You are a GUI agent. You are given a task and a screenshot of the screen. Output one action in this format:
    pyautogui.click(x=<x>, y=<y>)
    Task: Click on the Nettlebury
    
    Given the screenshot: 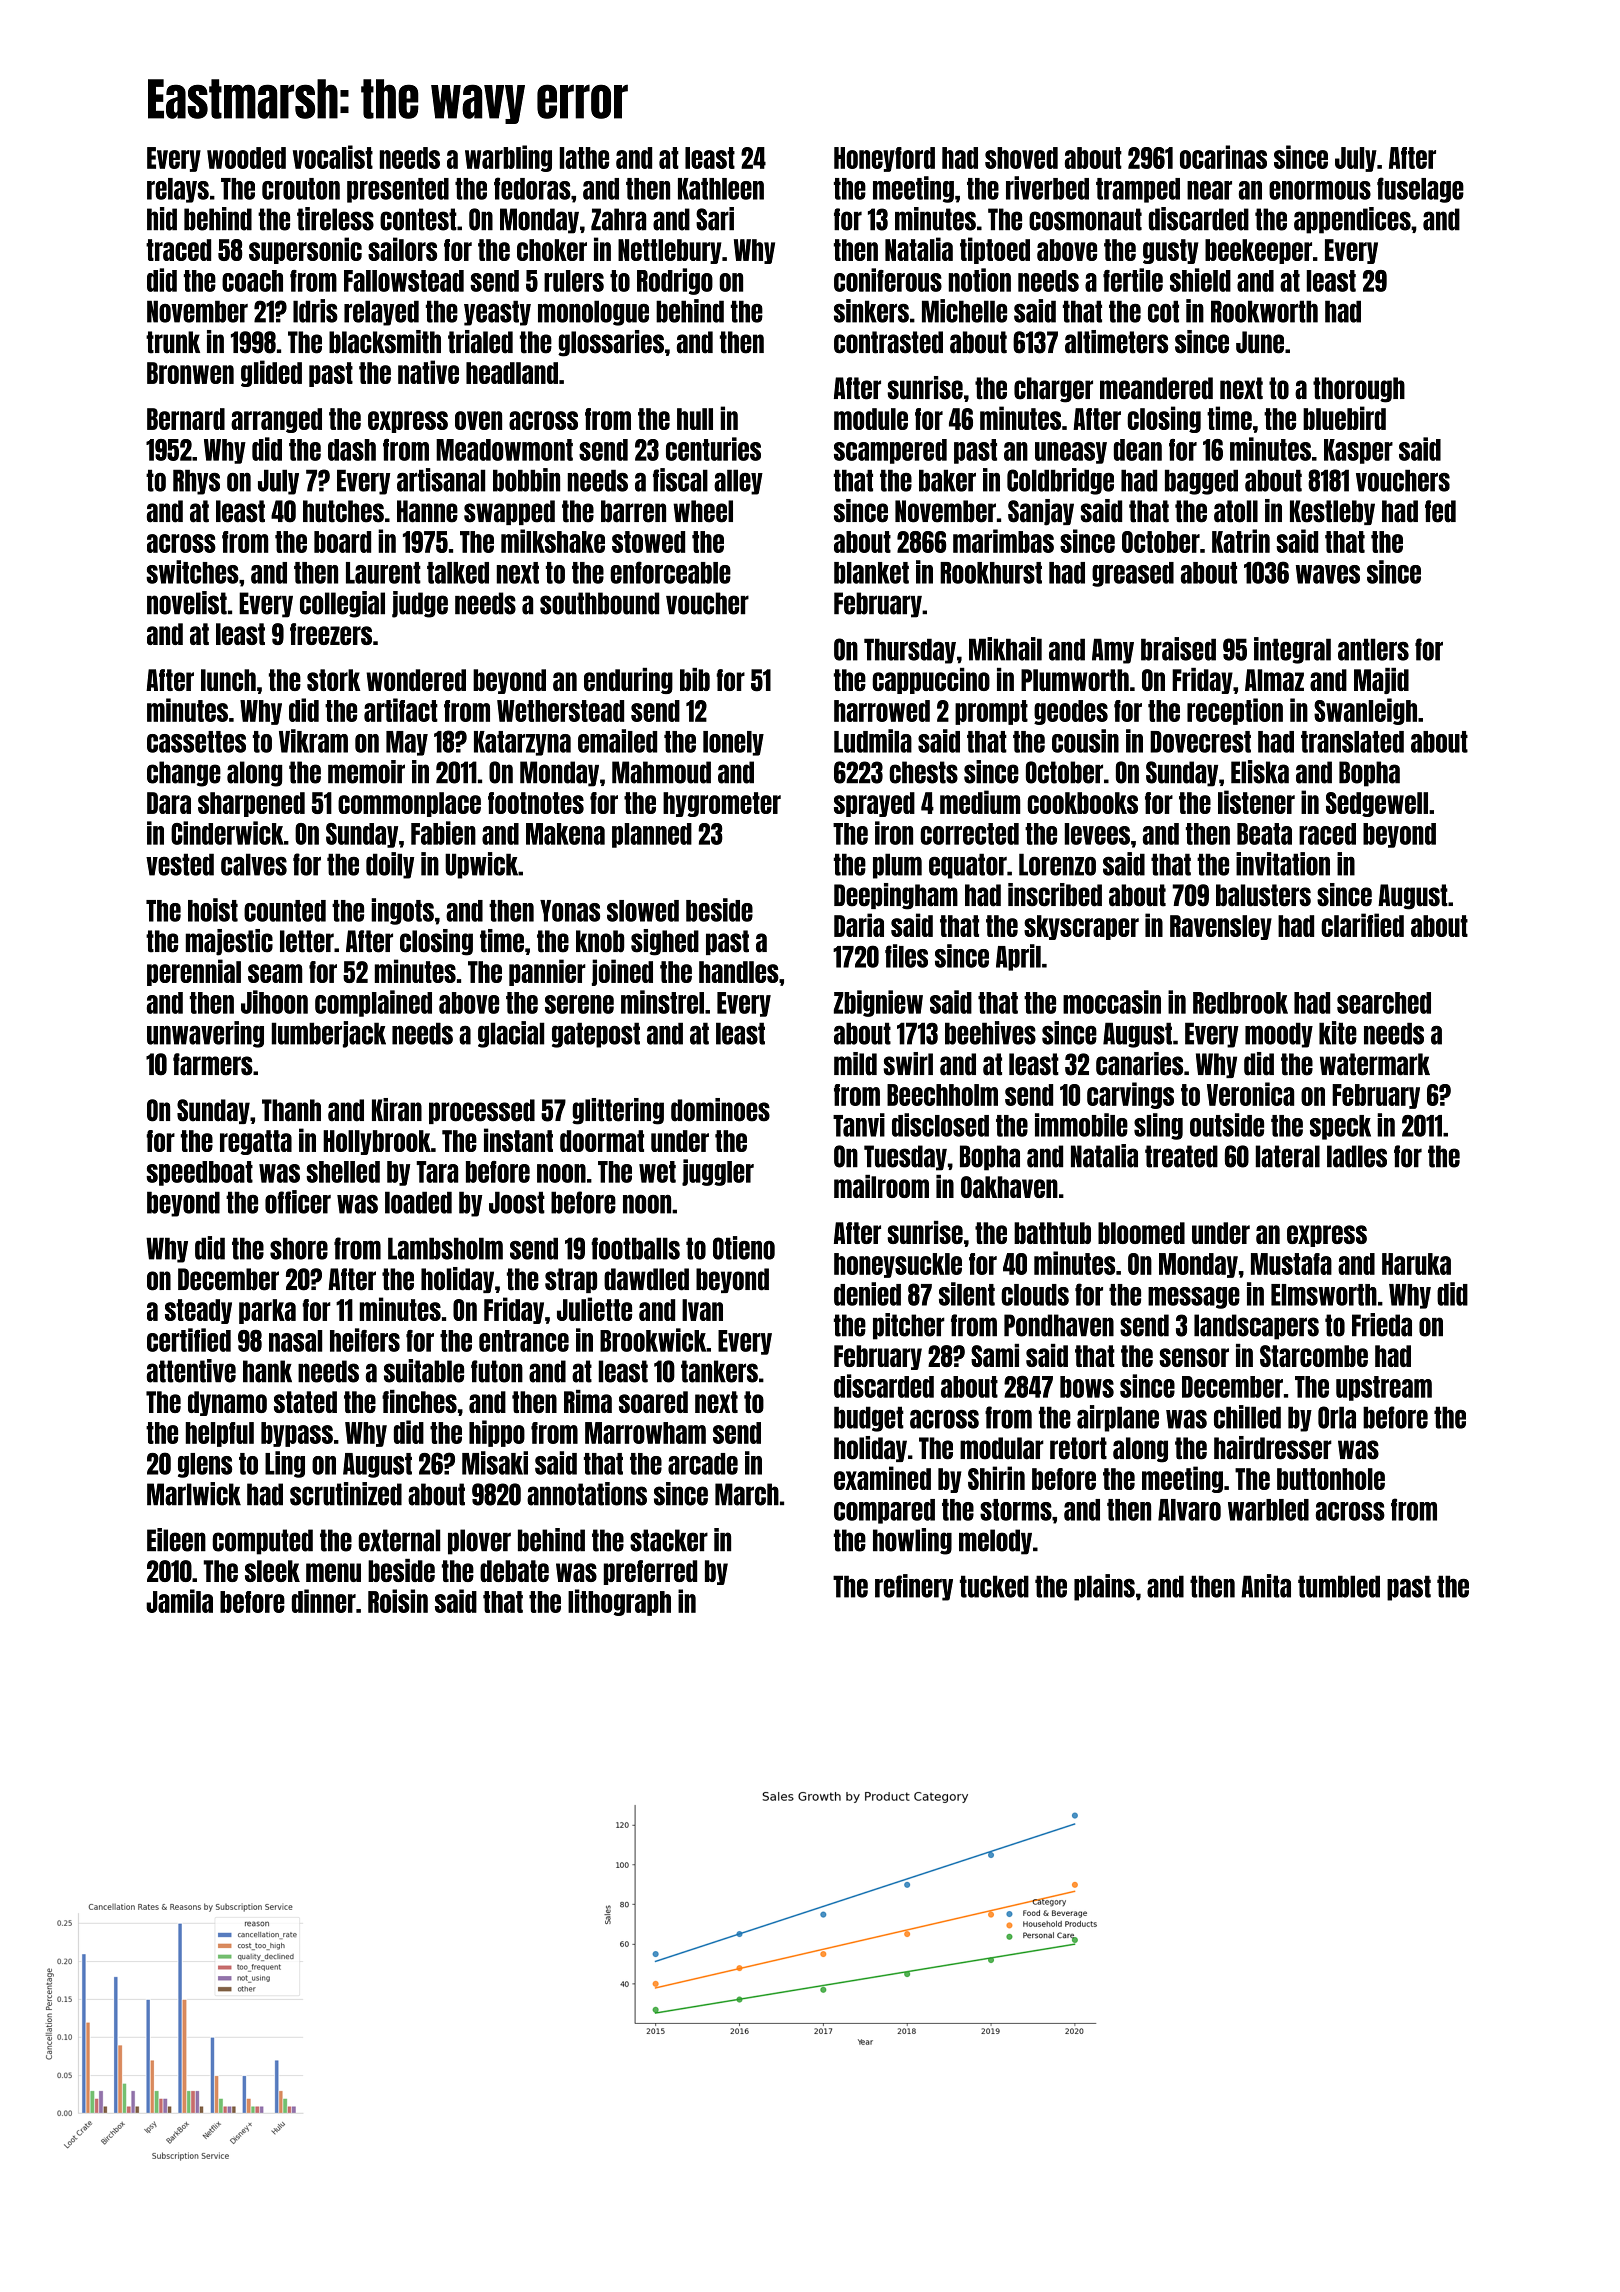 What is the action you would take?
    pyautogui.click(x=670, y=251)
